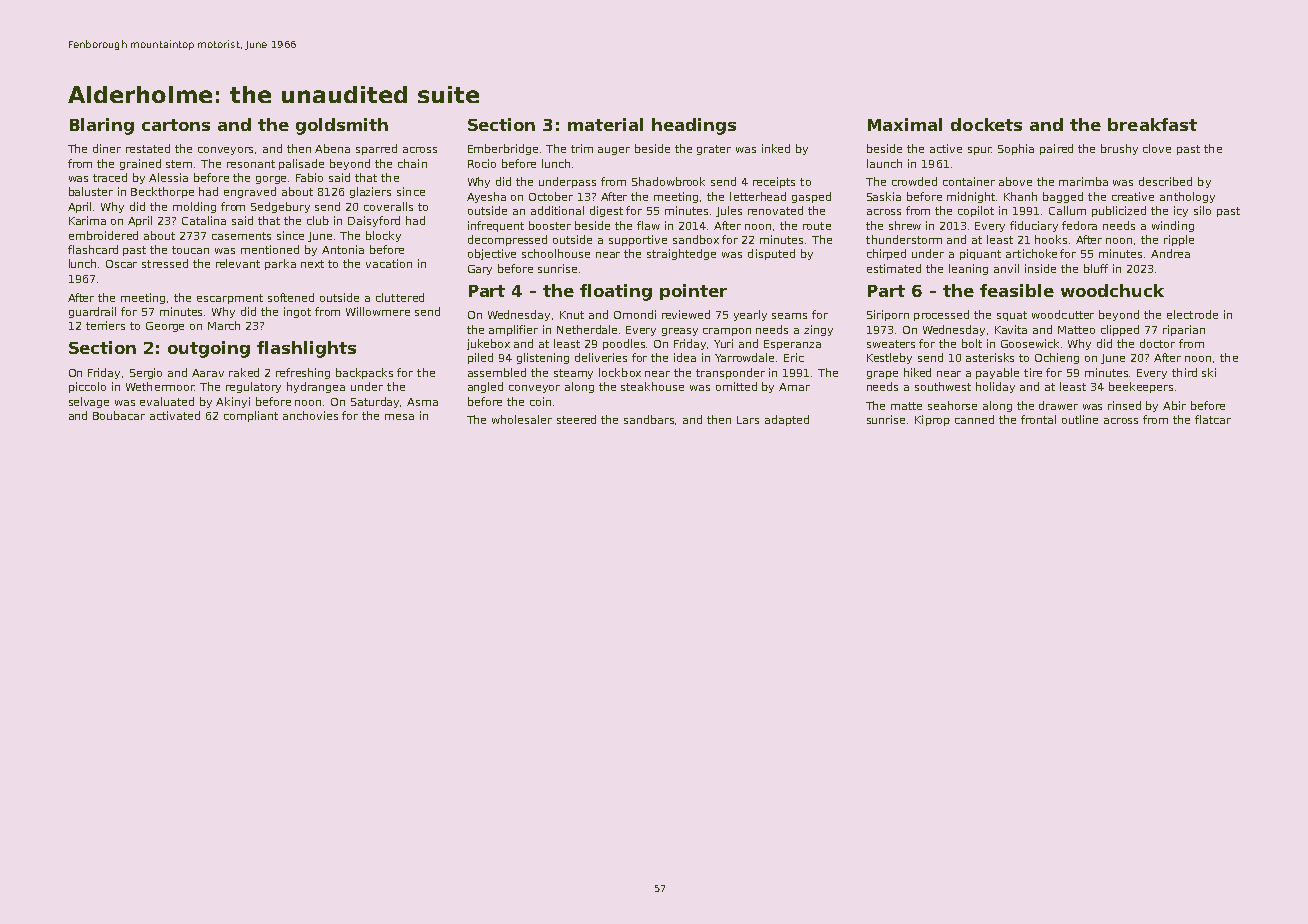  Describe the element at coordinates (1184, 330) in the screenshot. I see `riparian` at that location.
